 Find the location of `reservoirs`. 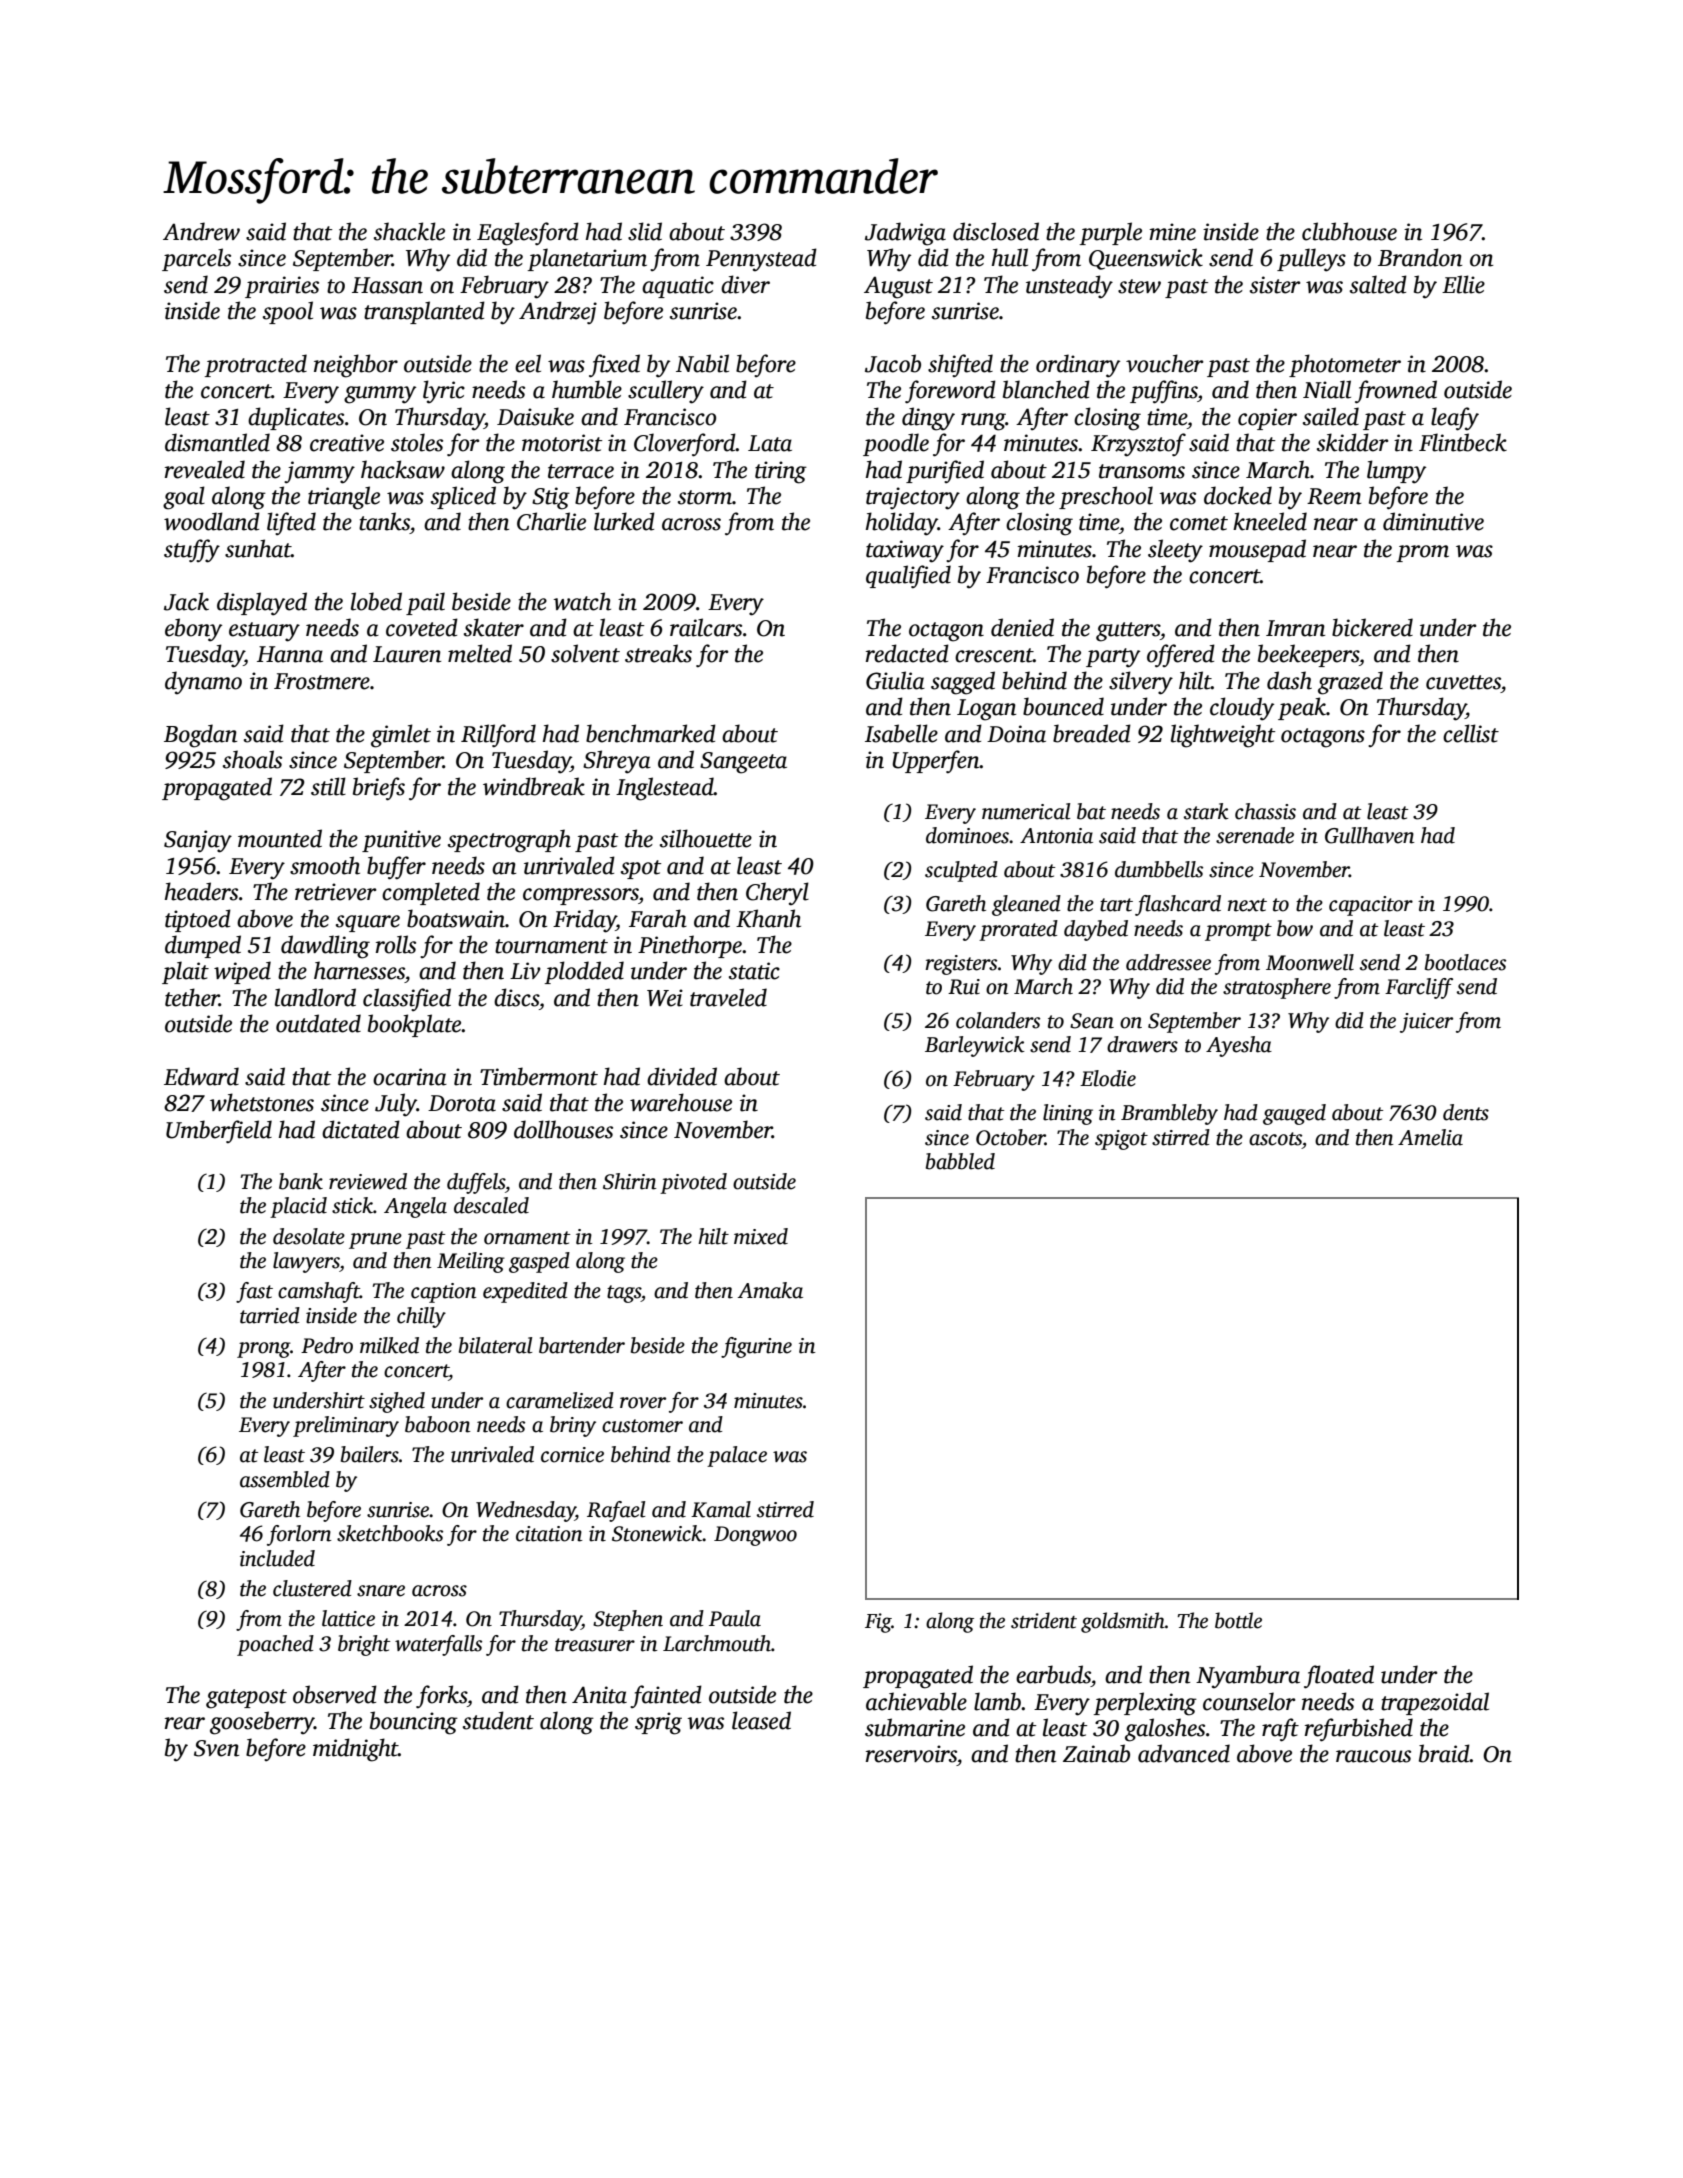

reservoirs is located at coordinates (911, 1754).
